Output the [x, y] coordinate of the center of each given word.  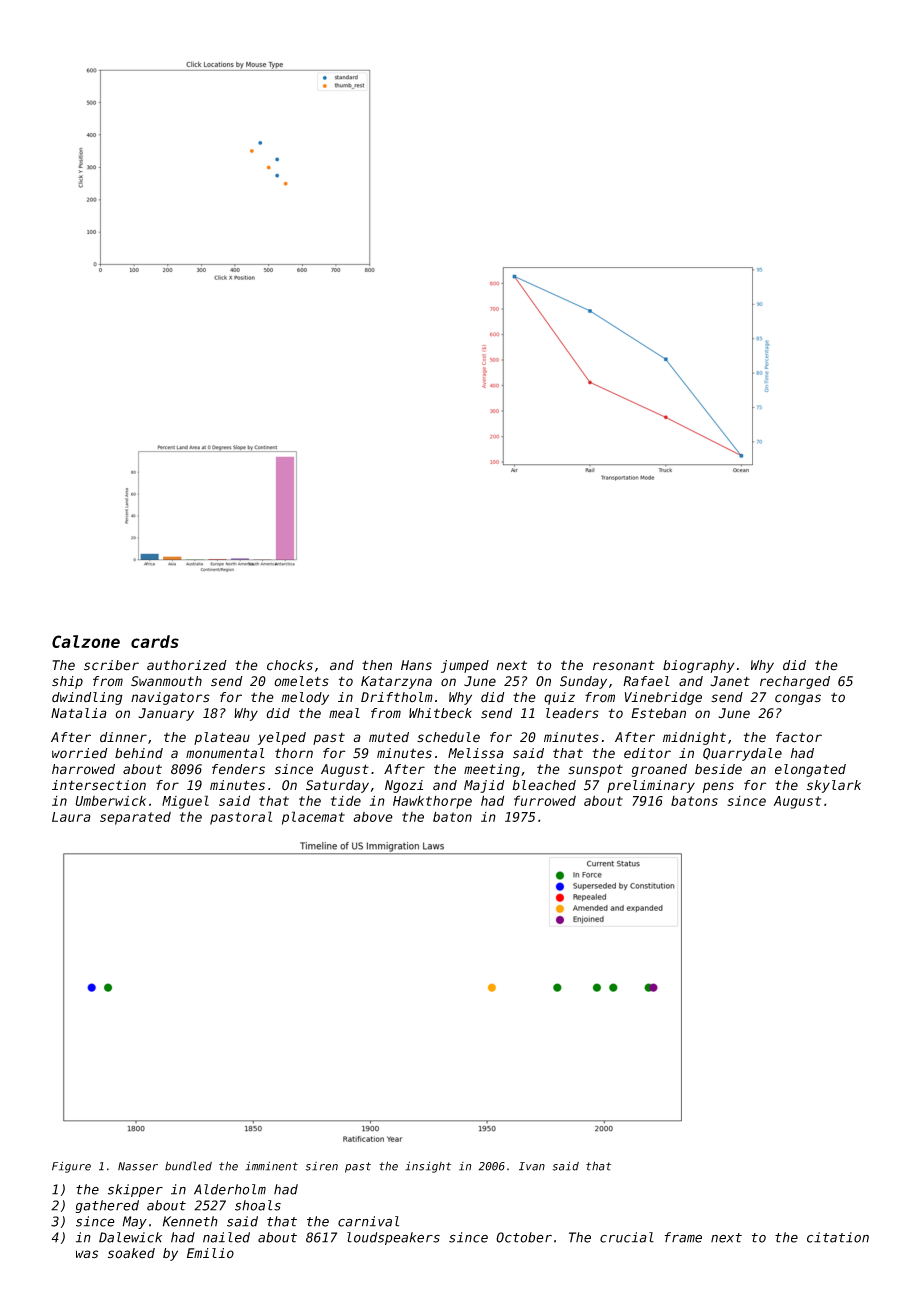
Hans [416, 665]
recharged [795, 682]
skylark [834, 786]
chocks [290, 665]
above [373, 817]
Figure [71, 1167]
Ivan [532, 1166]
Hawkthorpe [432, 802]
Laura [71, 817]
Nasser [138, 1166]
